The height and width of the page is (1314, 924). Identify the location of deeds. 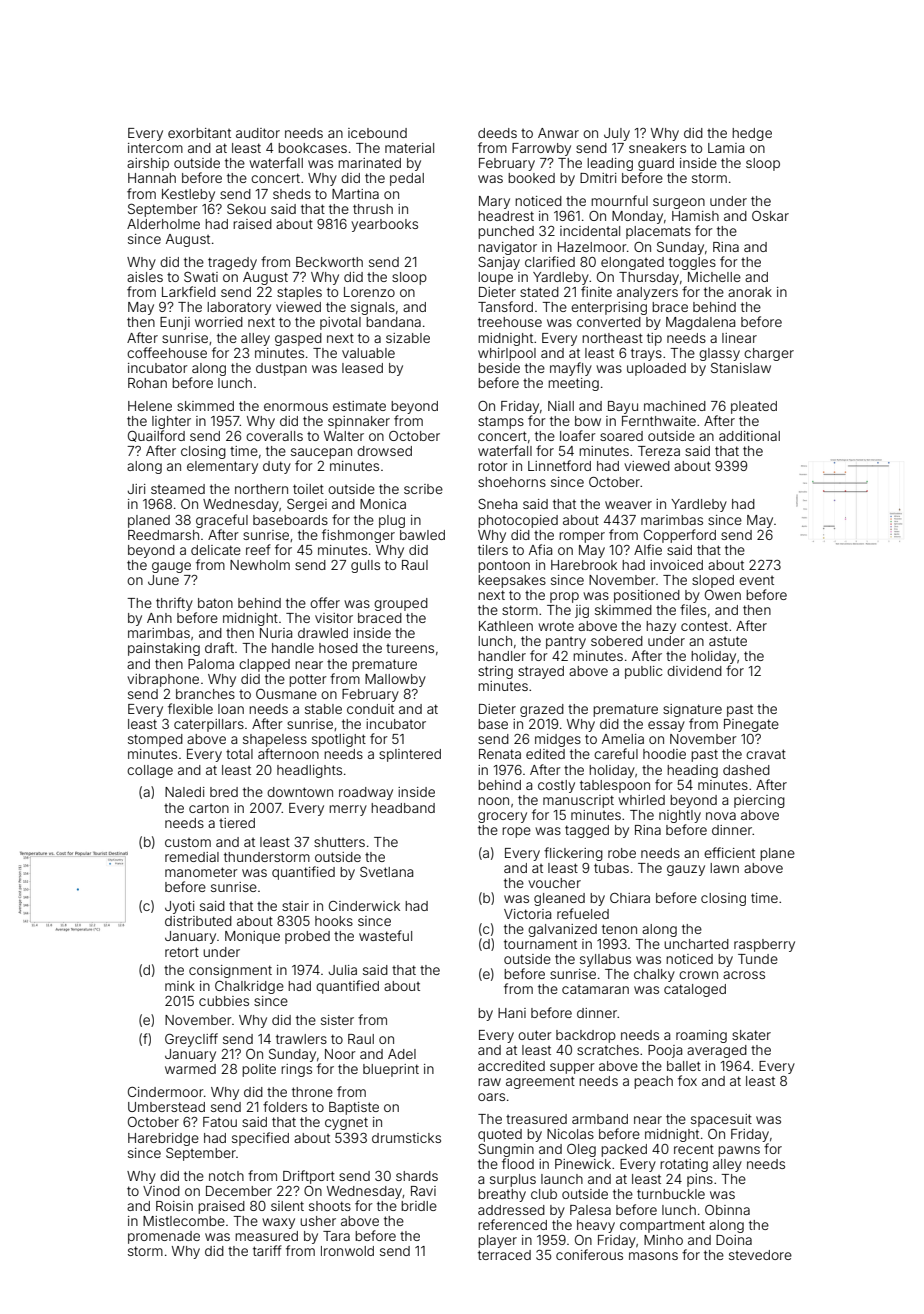
(497, 133).
